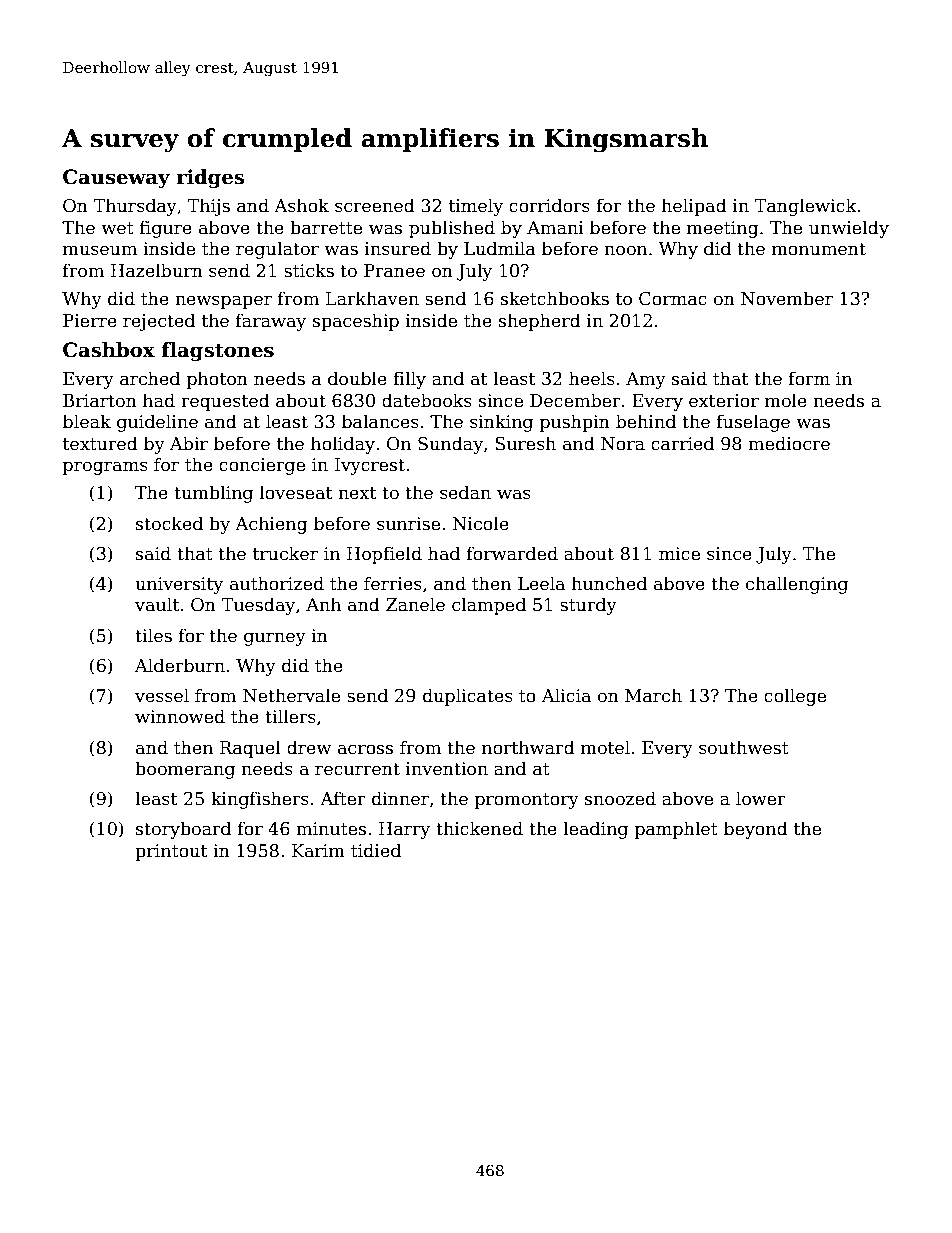  What do you see at coordinates (169, 523) in the screenshot?
I see `stocked` at bounding box center [169, 523].
